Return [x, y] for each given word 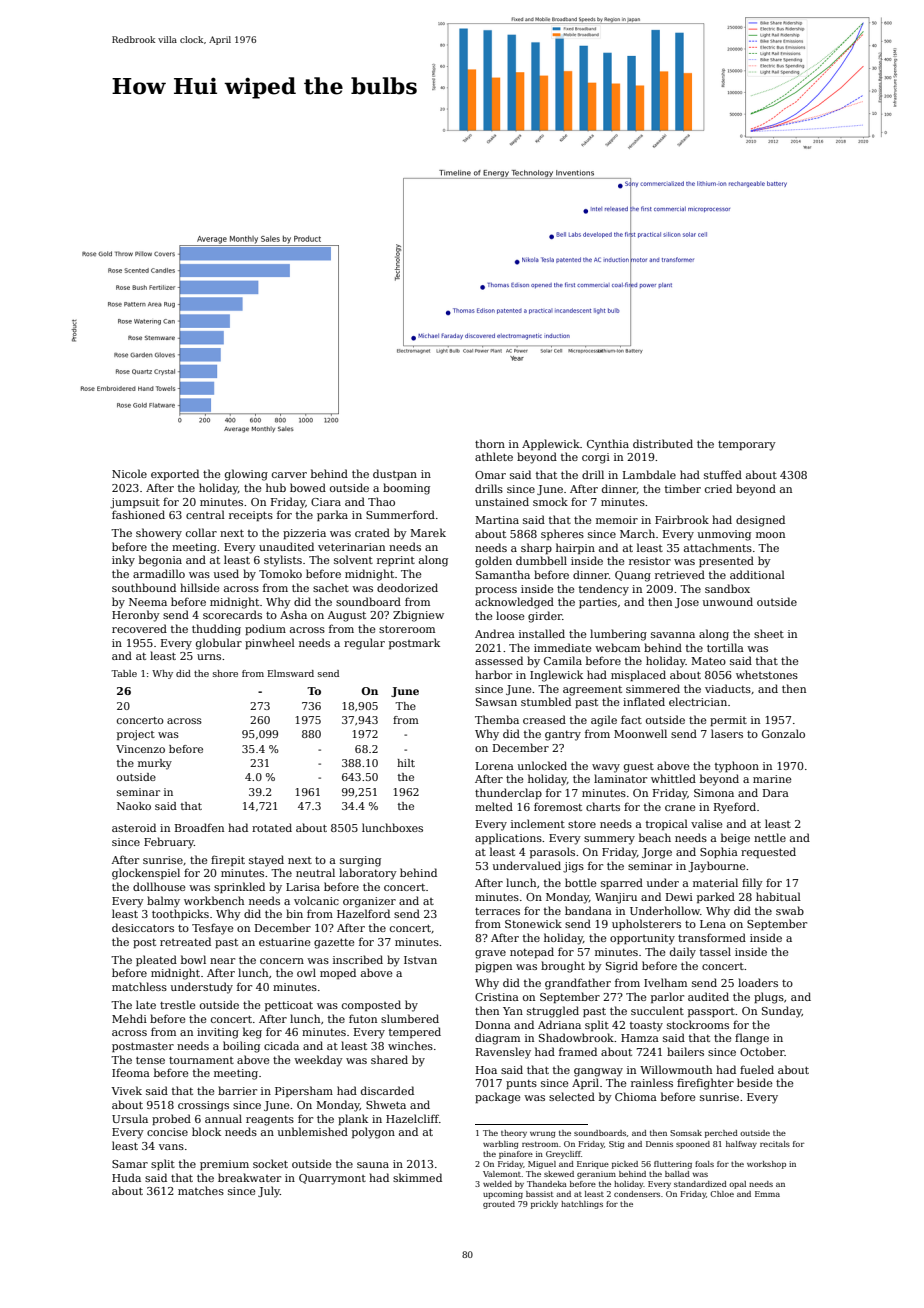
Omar [490, 475]
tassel [715, 951]
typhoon [737, 767]
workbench [214, 900]
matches [201, 1190]
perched [721, 1134]
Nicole [129, 473]
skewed [559, 1174]
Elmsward [291, 673]
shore [225, 673]
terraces [497, 911]
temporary [747, 446]
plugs [769, 998]
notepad [532, 952]
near [222, 961]
